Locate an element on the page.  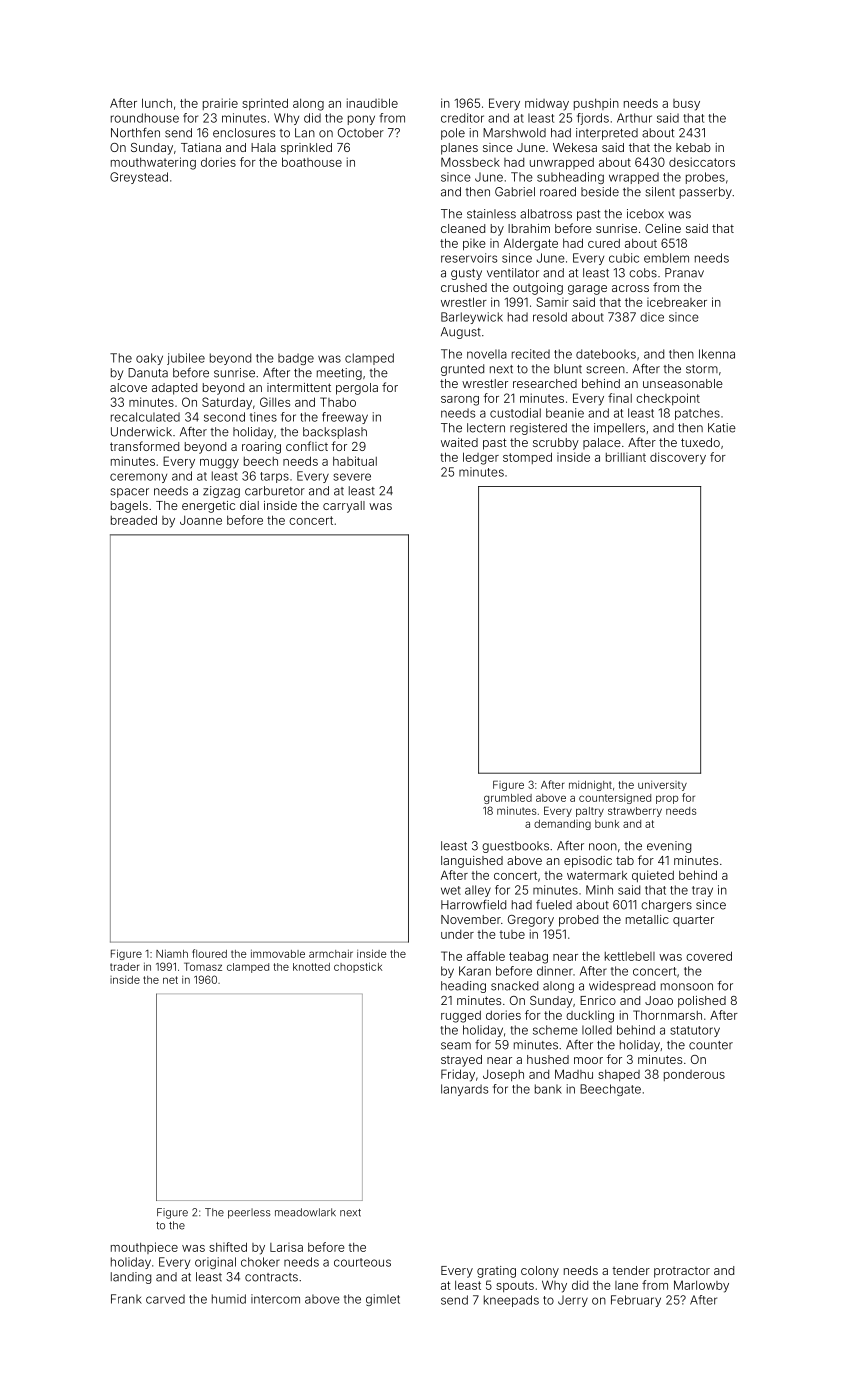
Gabriel is located at coordinates (515, 192).
